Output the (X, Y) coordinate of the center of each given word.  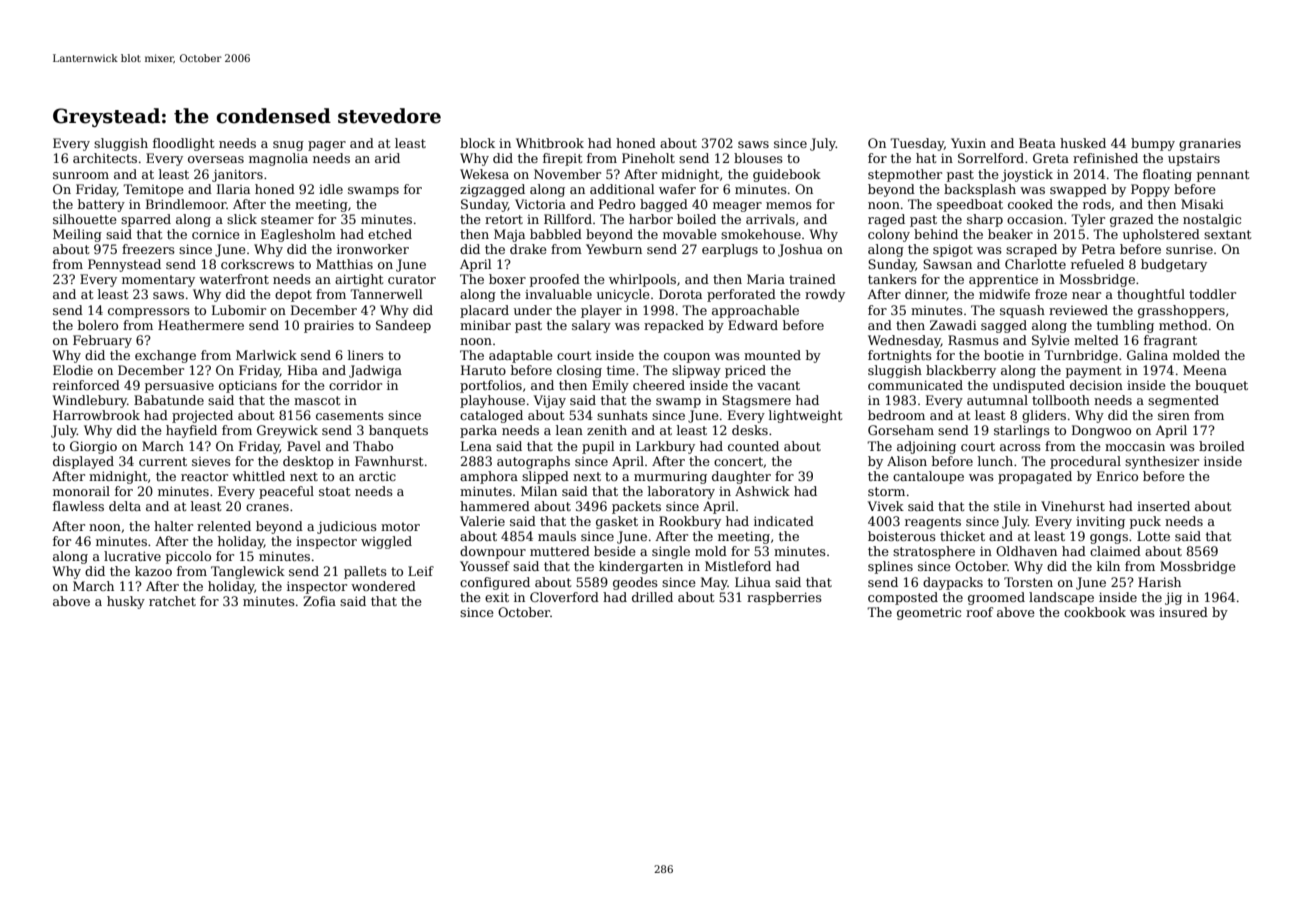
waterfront (234, 279)
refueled (1097, 264)
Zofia (319, 601)
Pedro (617, 204)
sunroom (81, 175)
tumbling (1125, 326)
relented (224, 526)
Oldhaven (1026, 551)
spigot (953, 250)
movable (690, 234)
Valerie (482, 521)
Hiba (303, 370)
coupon (687, 358)
